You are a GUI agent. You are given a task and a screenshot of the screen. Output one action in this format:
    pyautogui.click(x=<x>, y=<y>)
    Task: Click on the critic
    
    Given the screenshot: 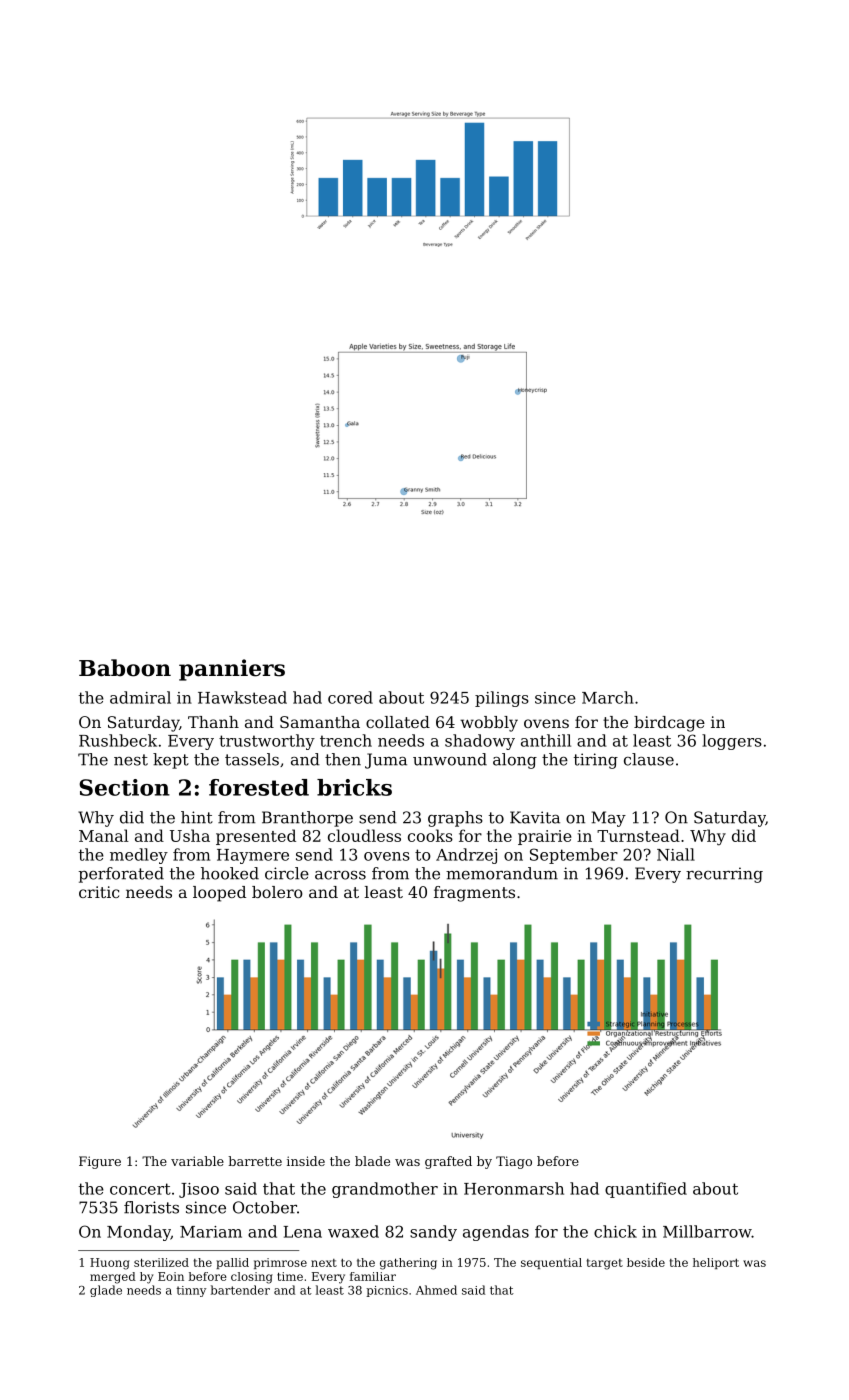 What is the action you would take?
    pyautogui.click(x=99, y=892)
